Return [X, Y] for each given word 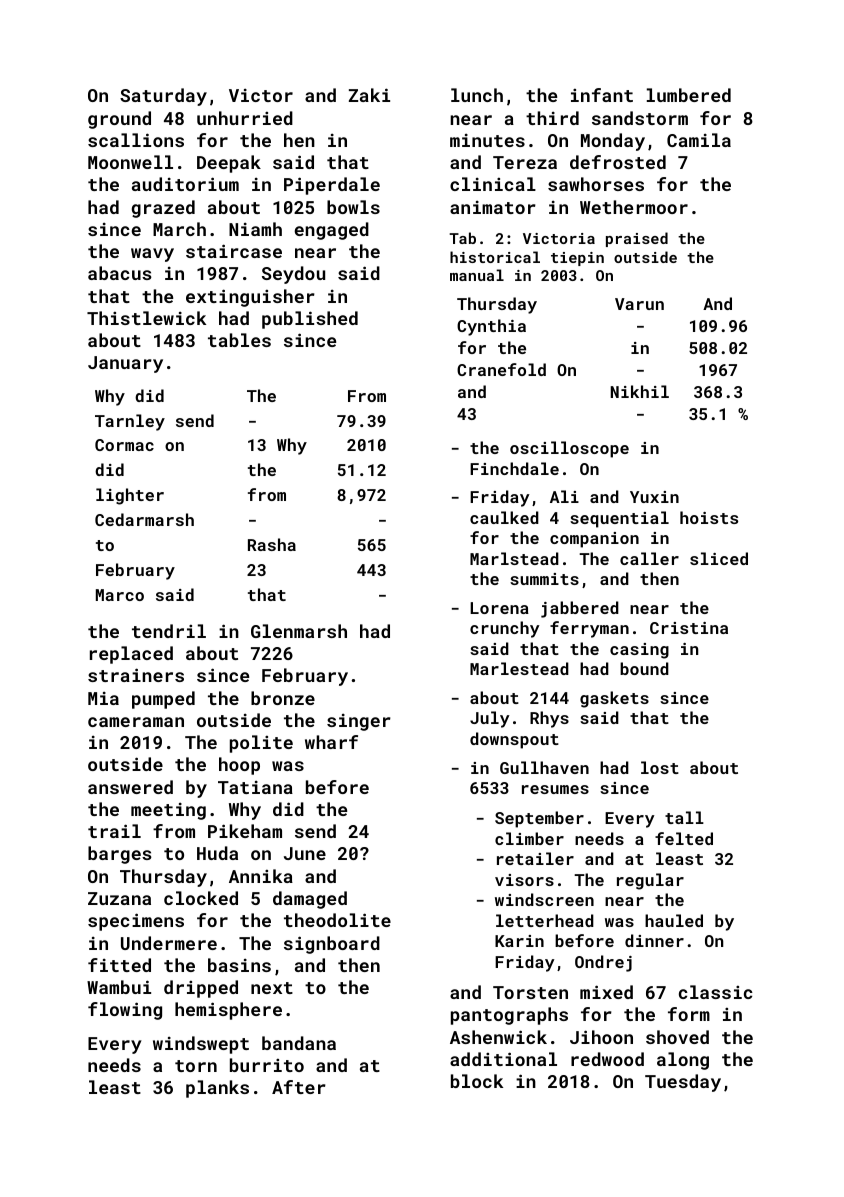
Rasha [272, 544]
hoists [709, 517]
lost [660, 767]
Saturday [163, 97]
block [477, 1081]
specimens [136, 922]
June [305, 853]
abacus [120, 273]
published [310, 320]
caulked [504, 517]
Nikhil [640, 391]
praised [637, 239]
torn [196, 1066]
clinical [493, 184]
